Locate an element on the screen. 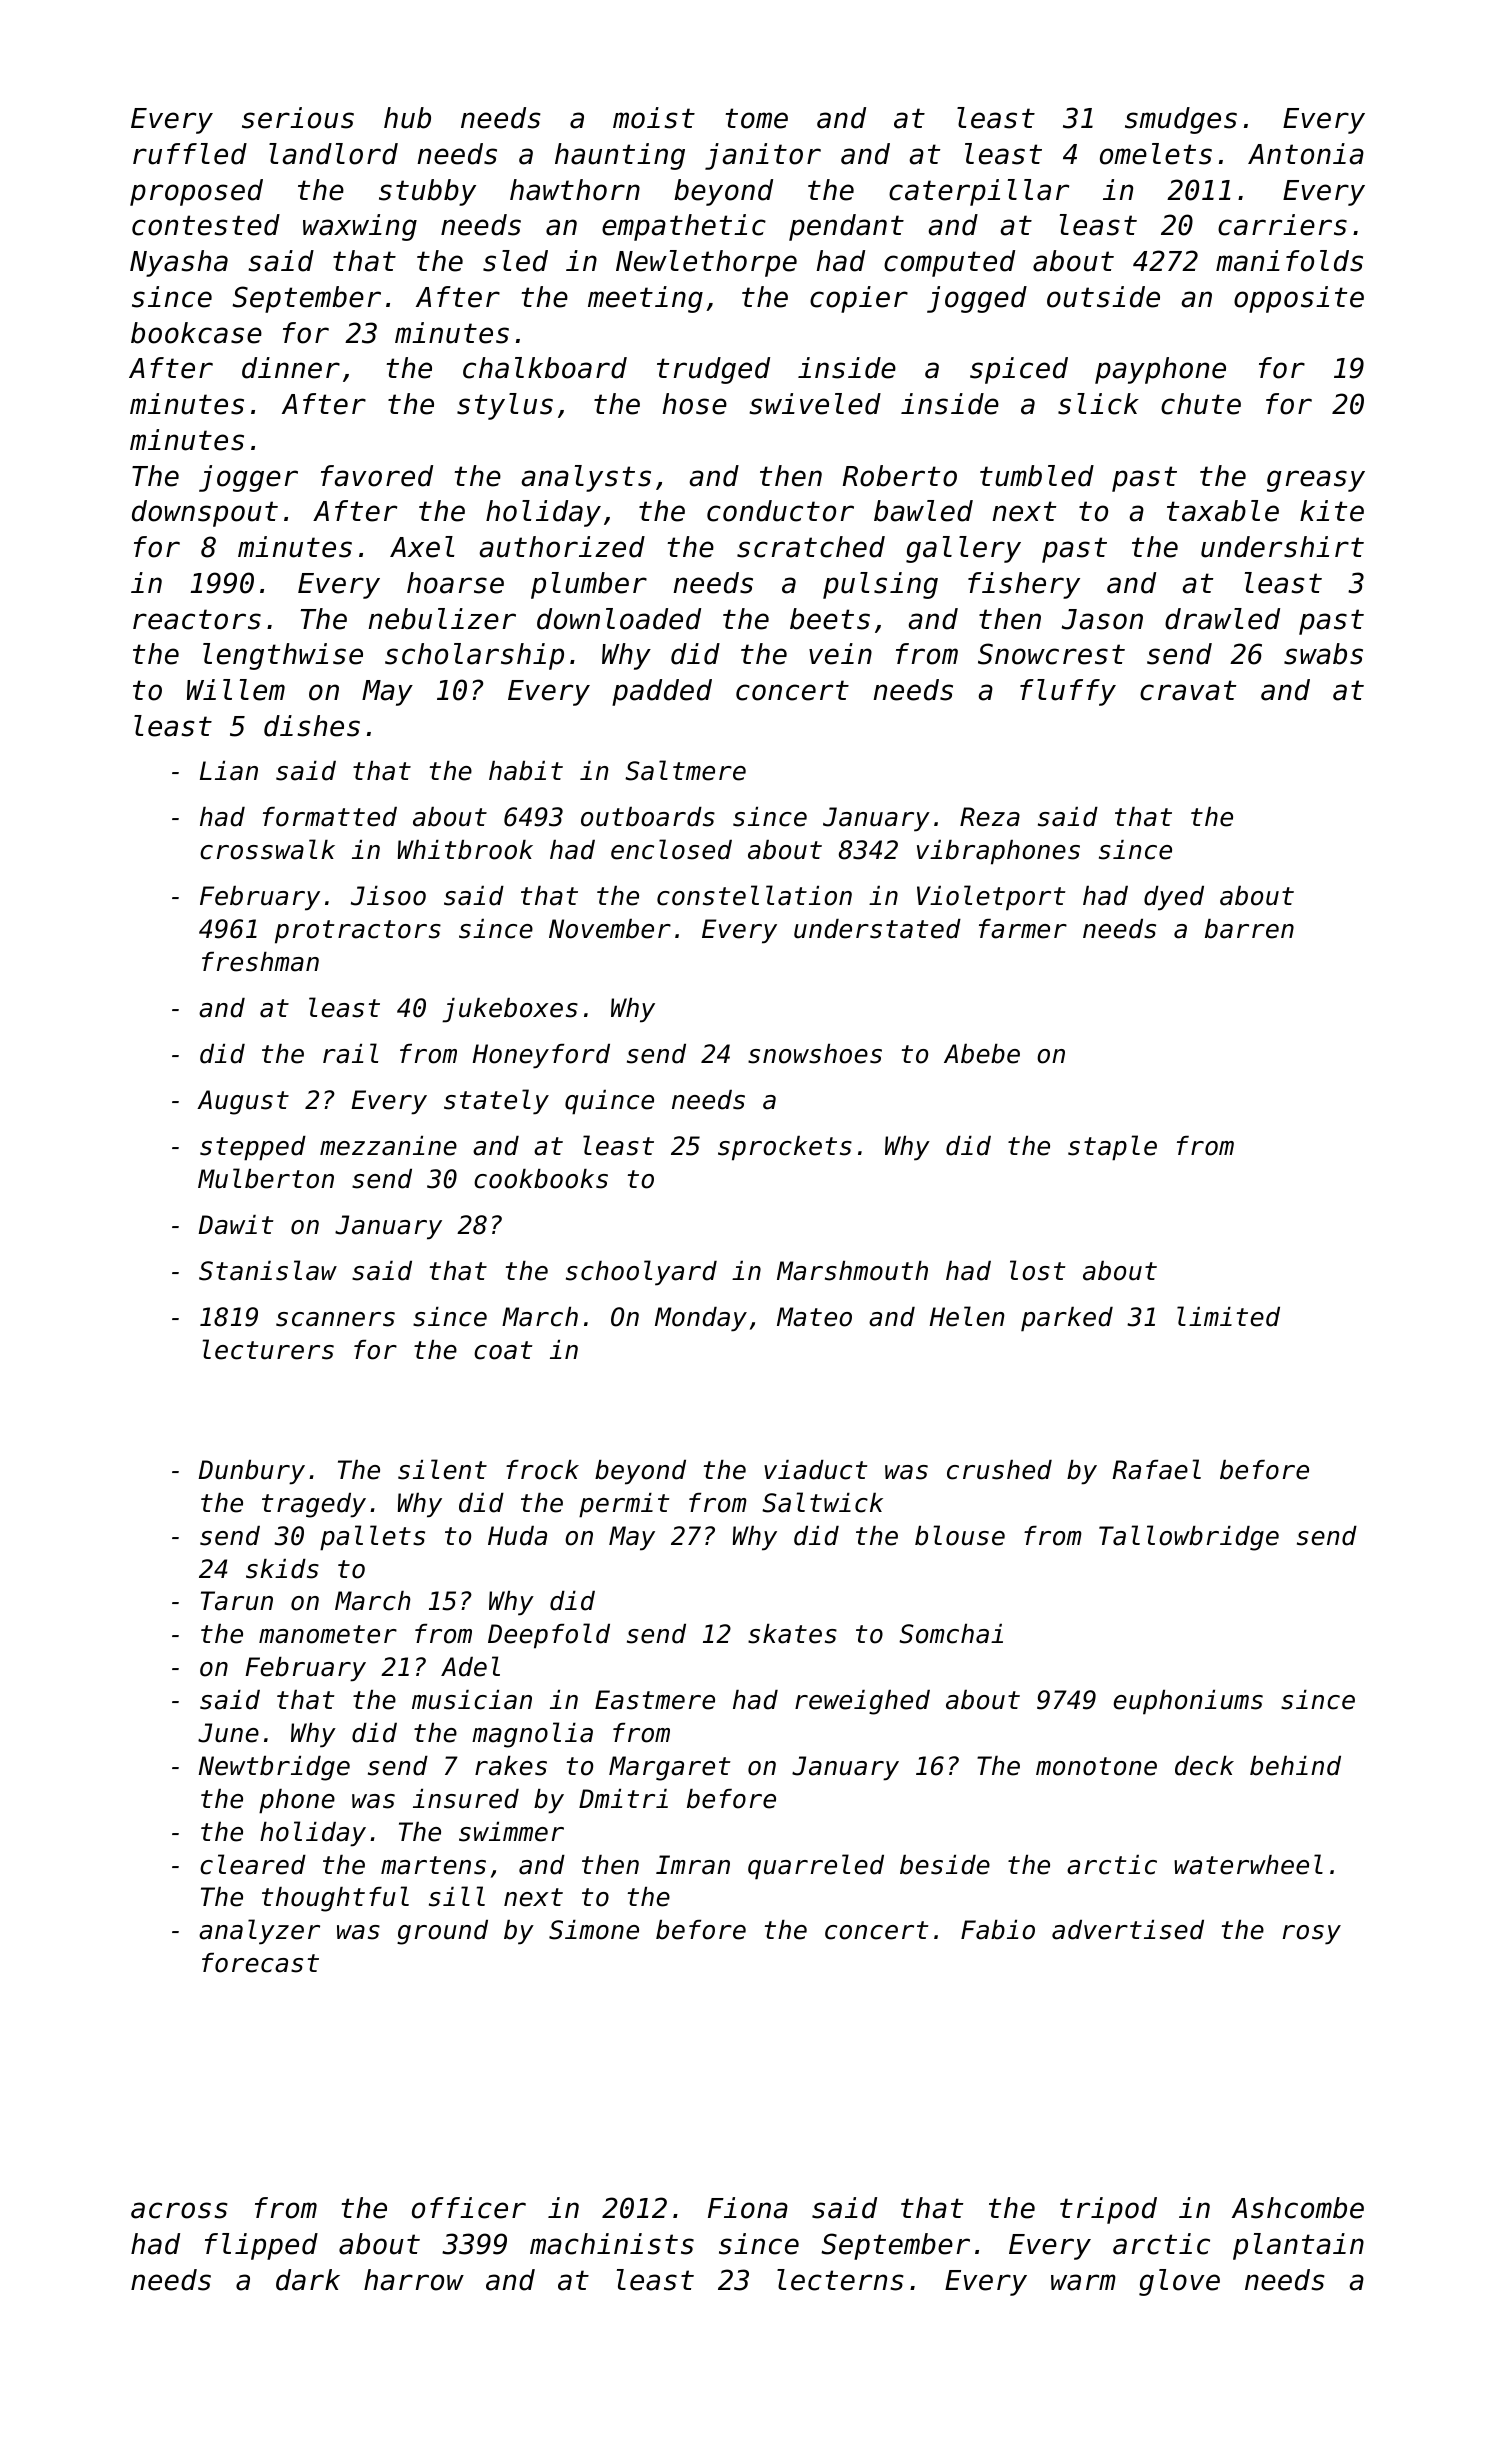 The height and width of the screenshot is (2464, 1496). officer is located at coordinates (469, 2208).
